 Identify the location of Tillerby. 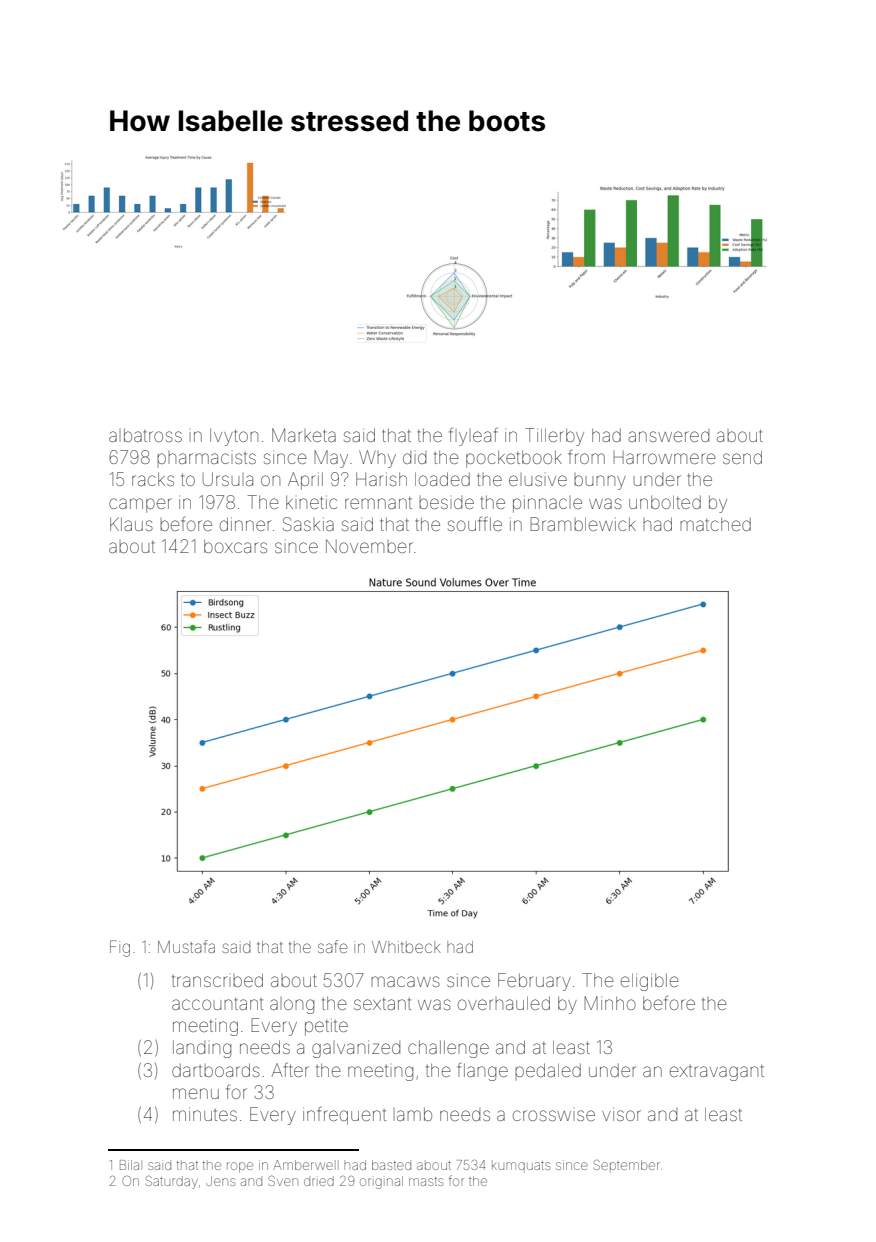
(554, 437).
